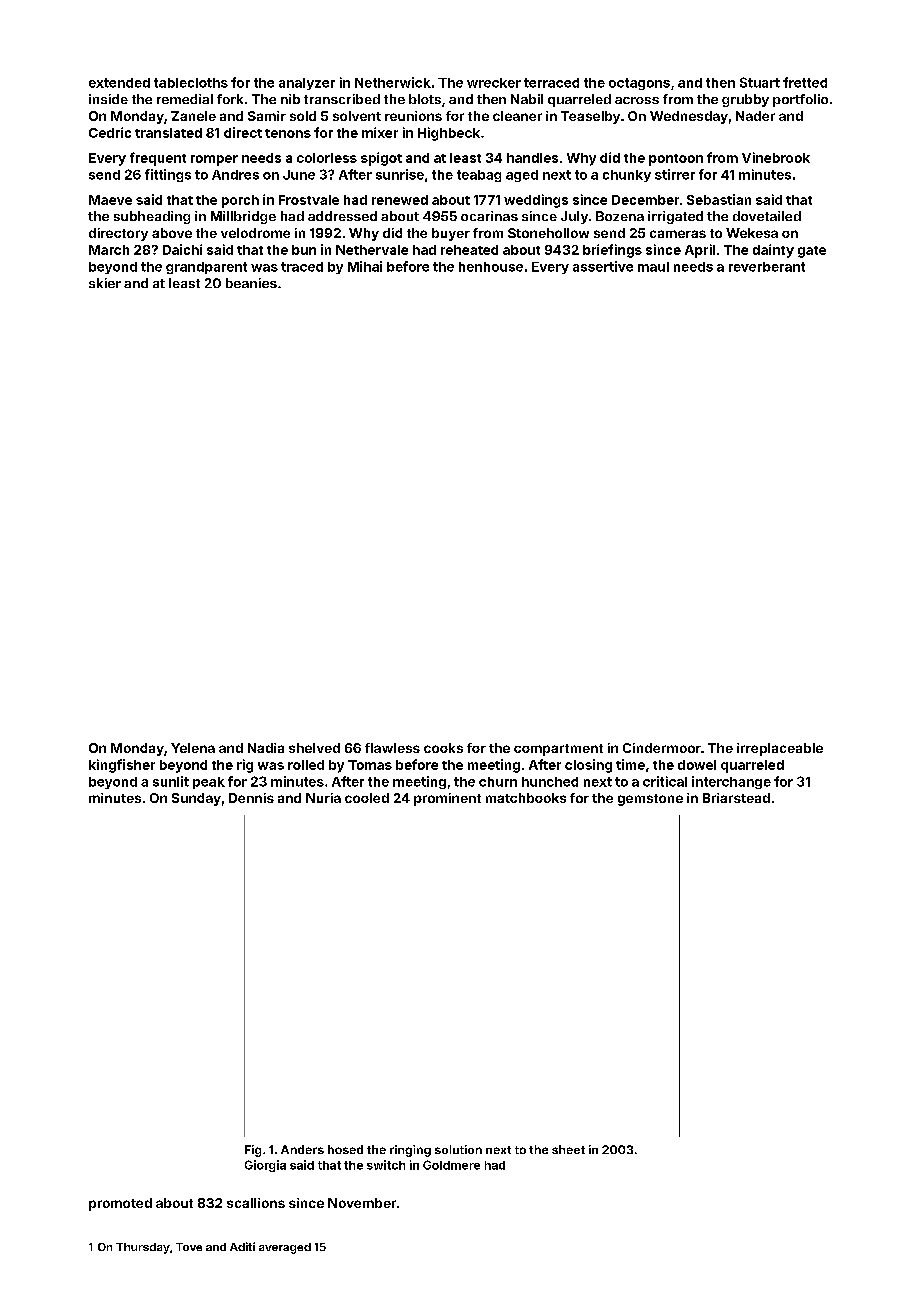 The width and height of the page is (924, 1308). I want to click on maul, so click(653, 267).
